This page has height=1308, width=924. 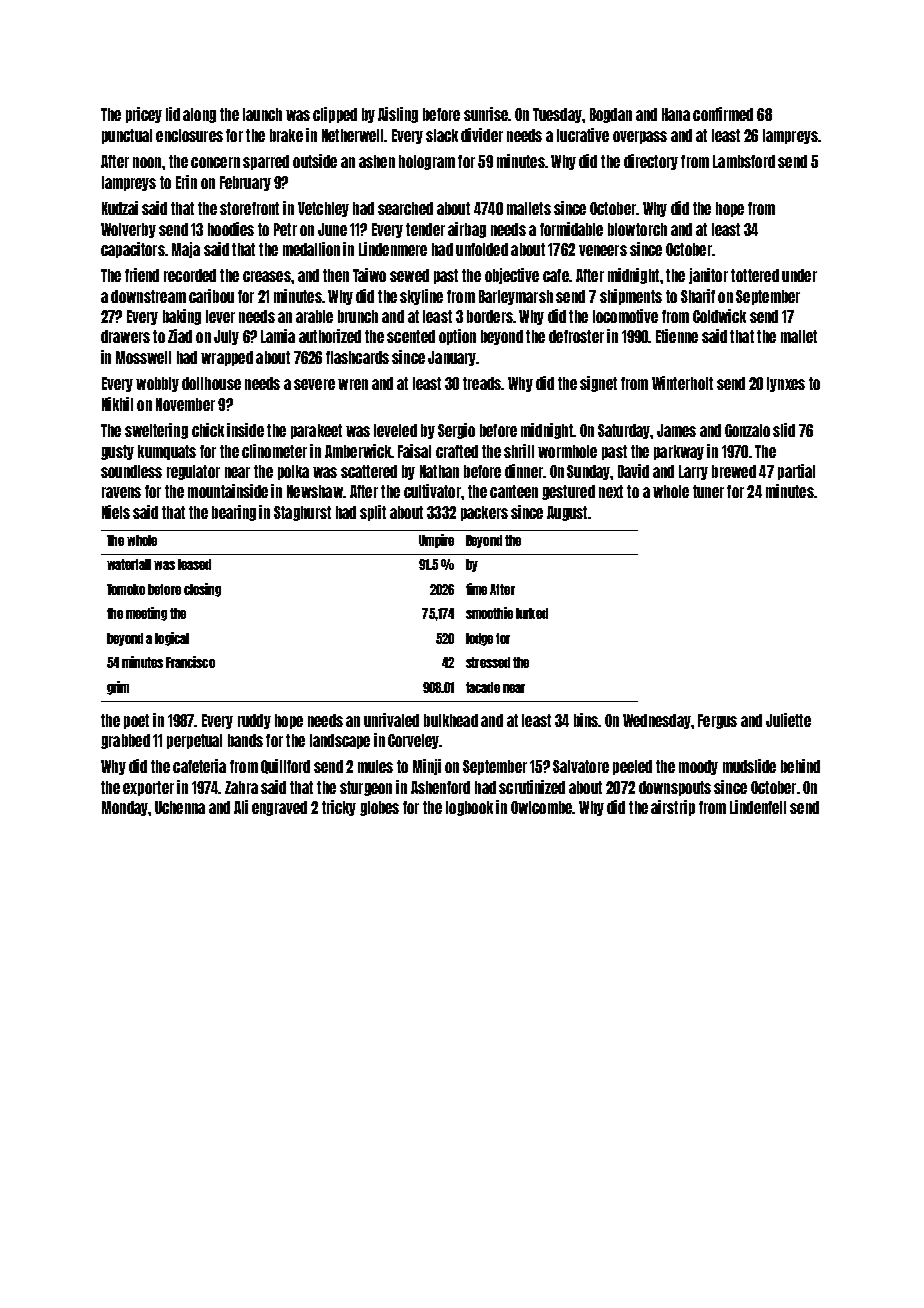 I want to click on launch, so click(x=262, y=114).
